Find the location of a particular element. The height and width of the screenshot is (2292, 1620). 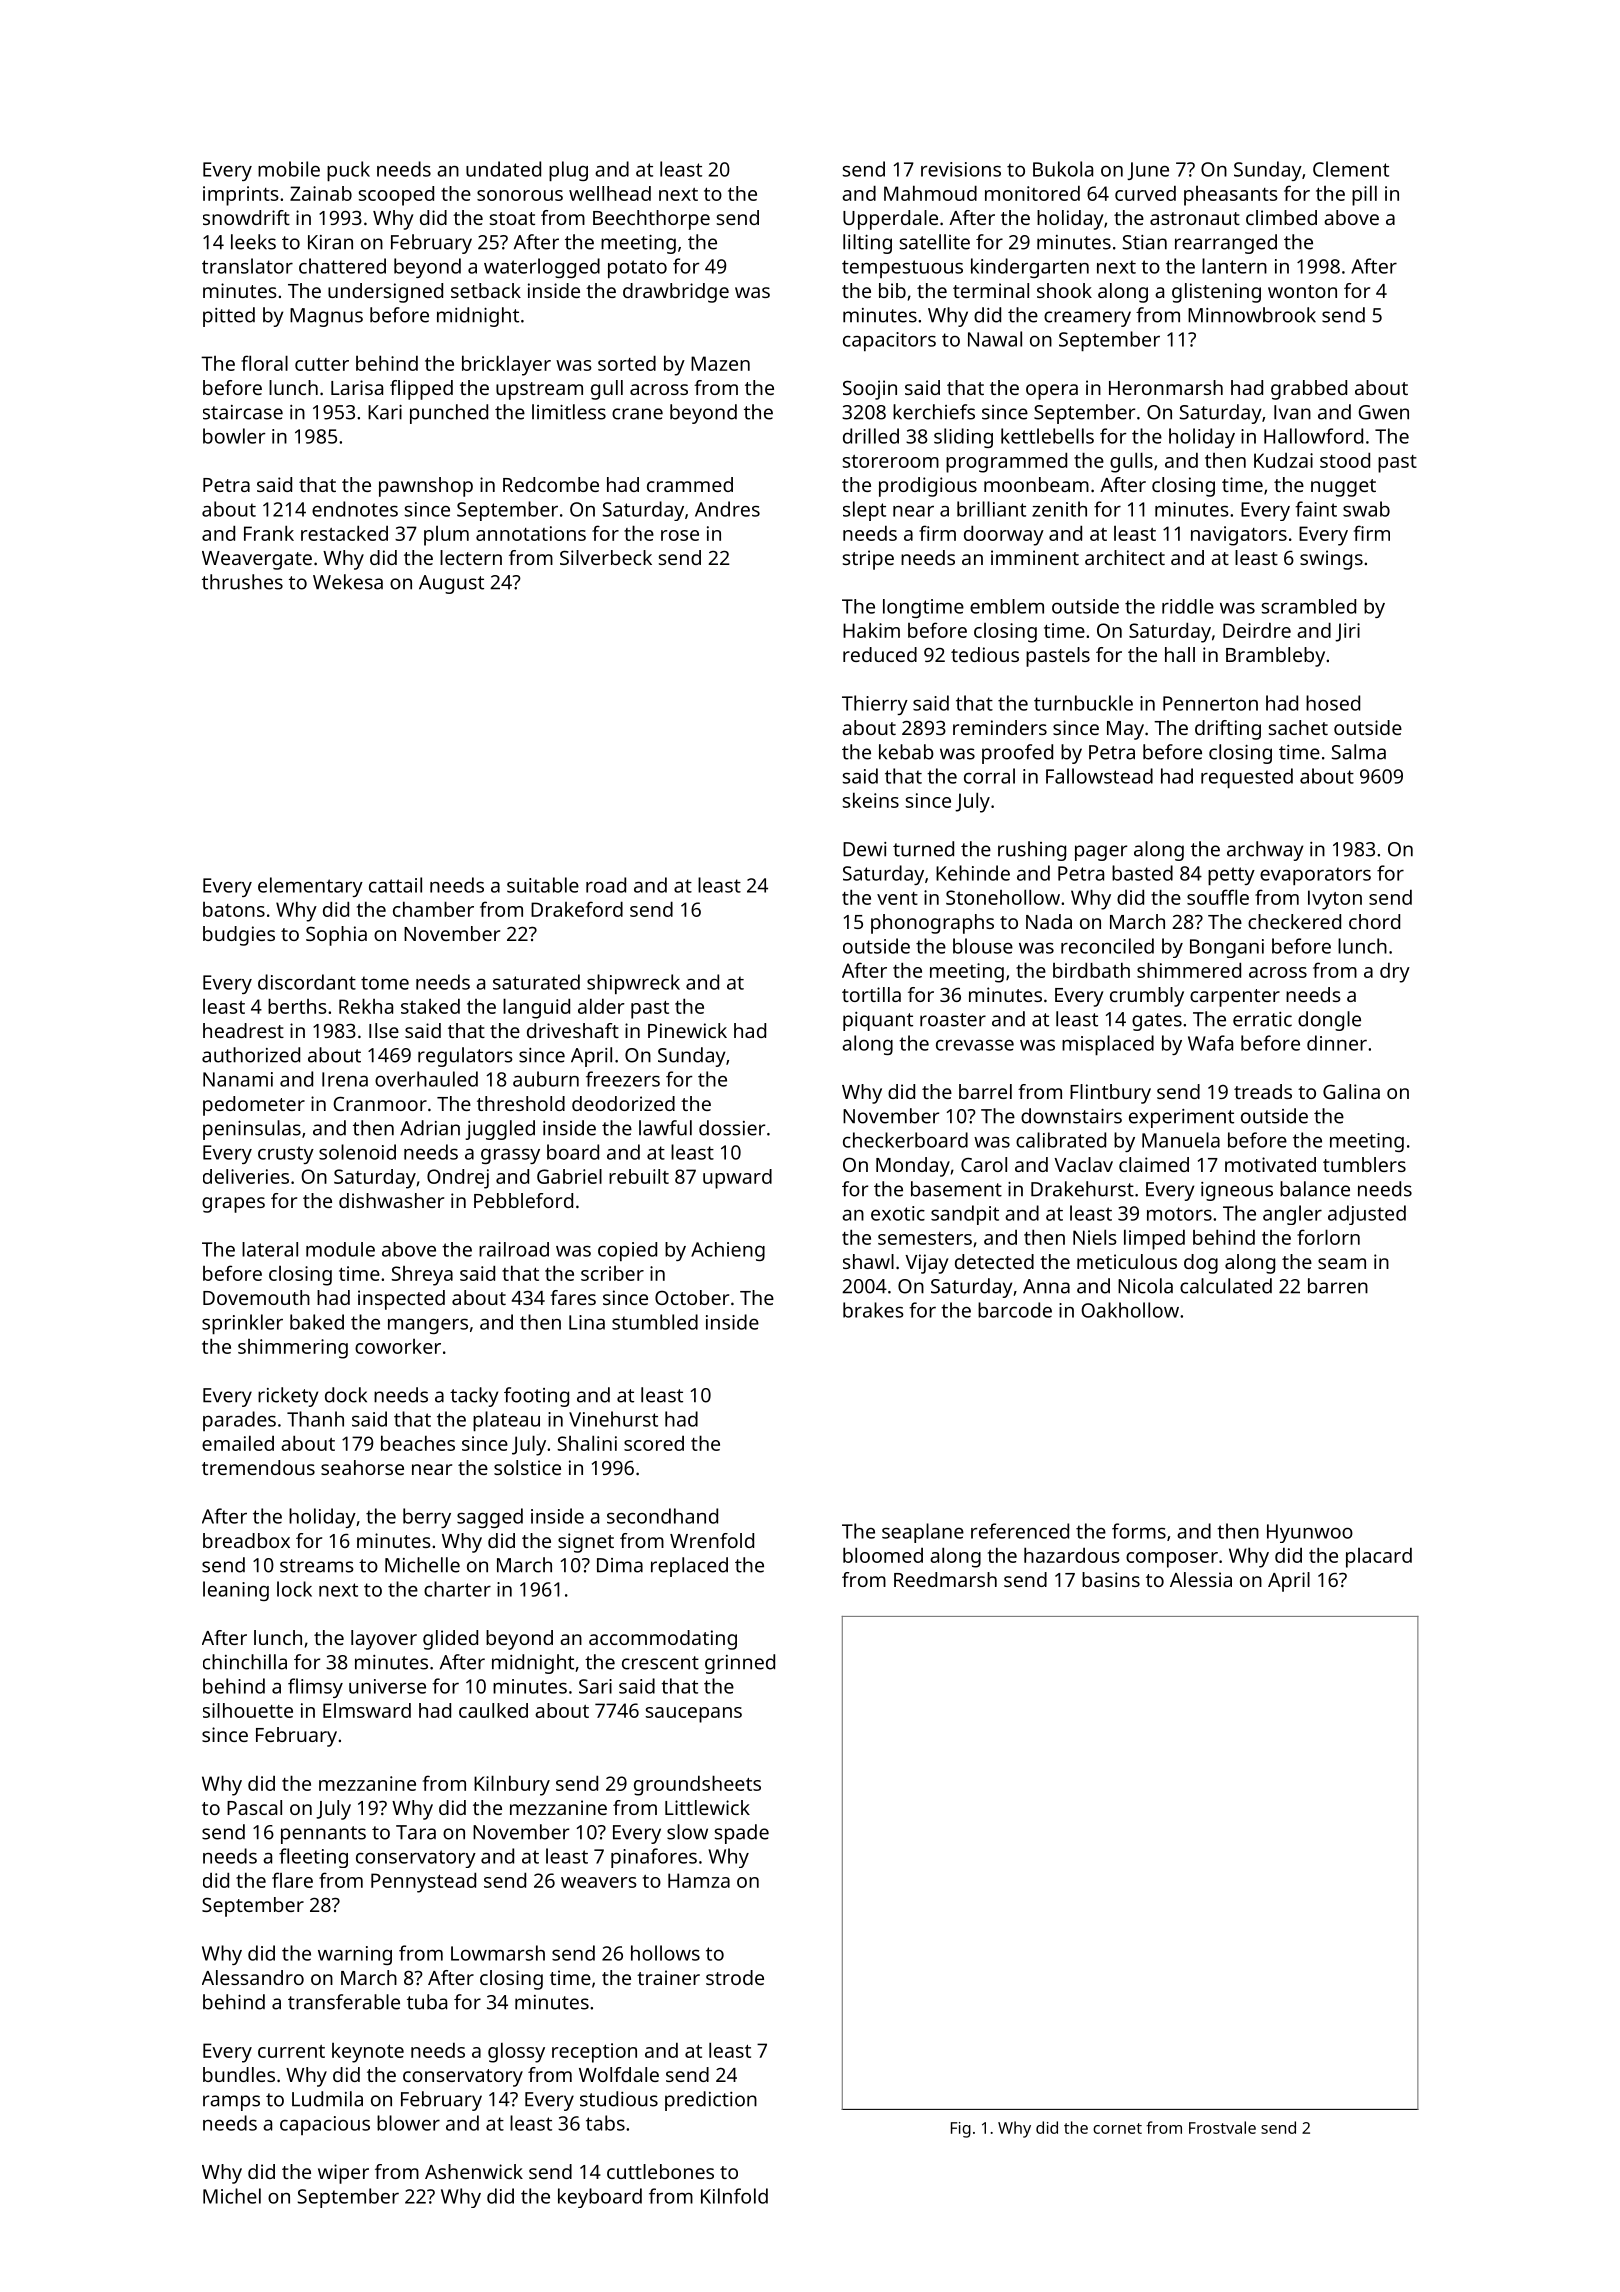

cornet is located at coordinates (1117, 2128).
